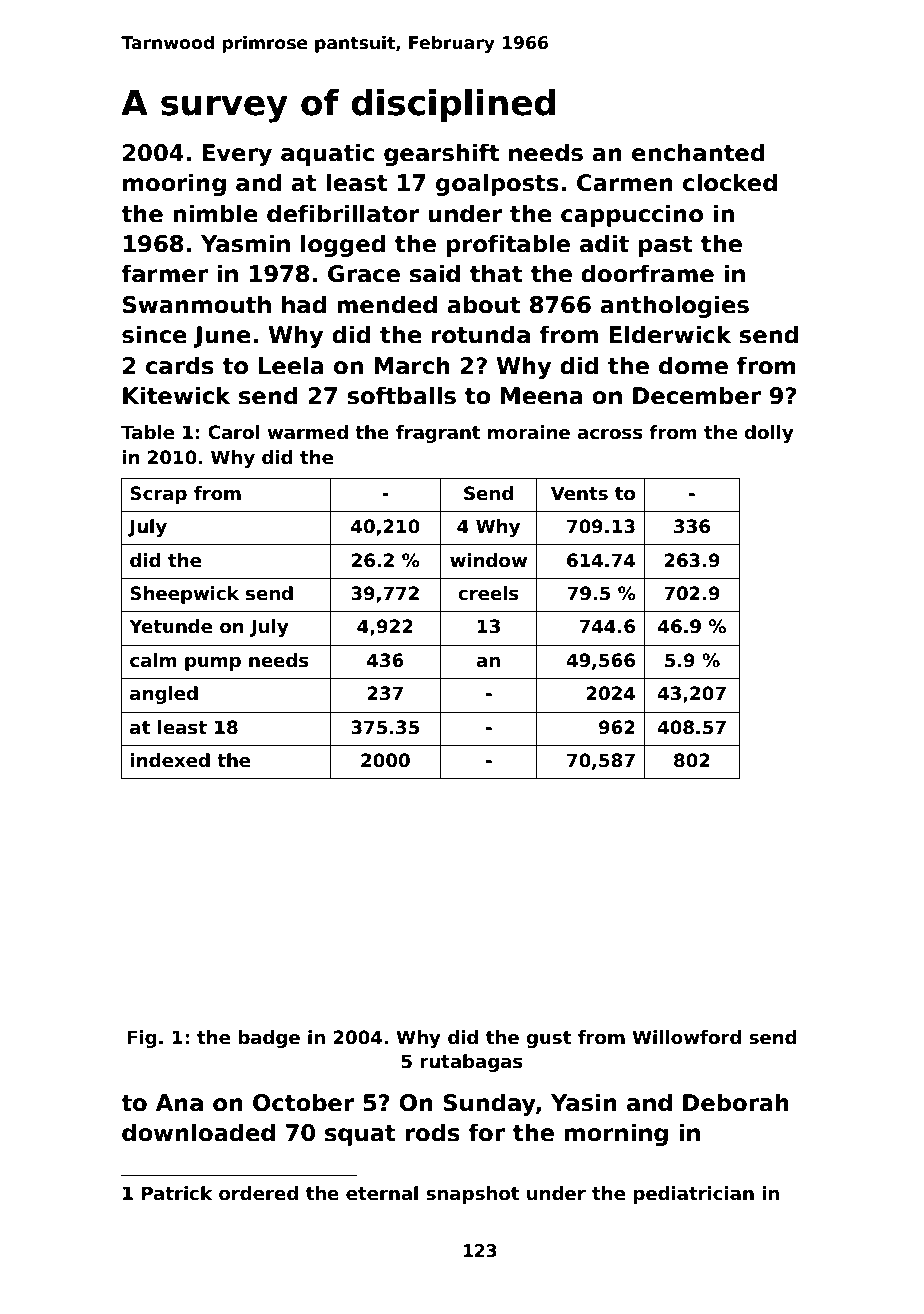  What do you see at coordinates (441, 154) in the image?
I see `gearshift` at bounding box center [441, 154].
